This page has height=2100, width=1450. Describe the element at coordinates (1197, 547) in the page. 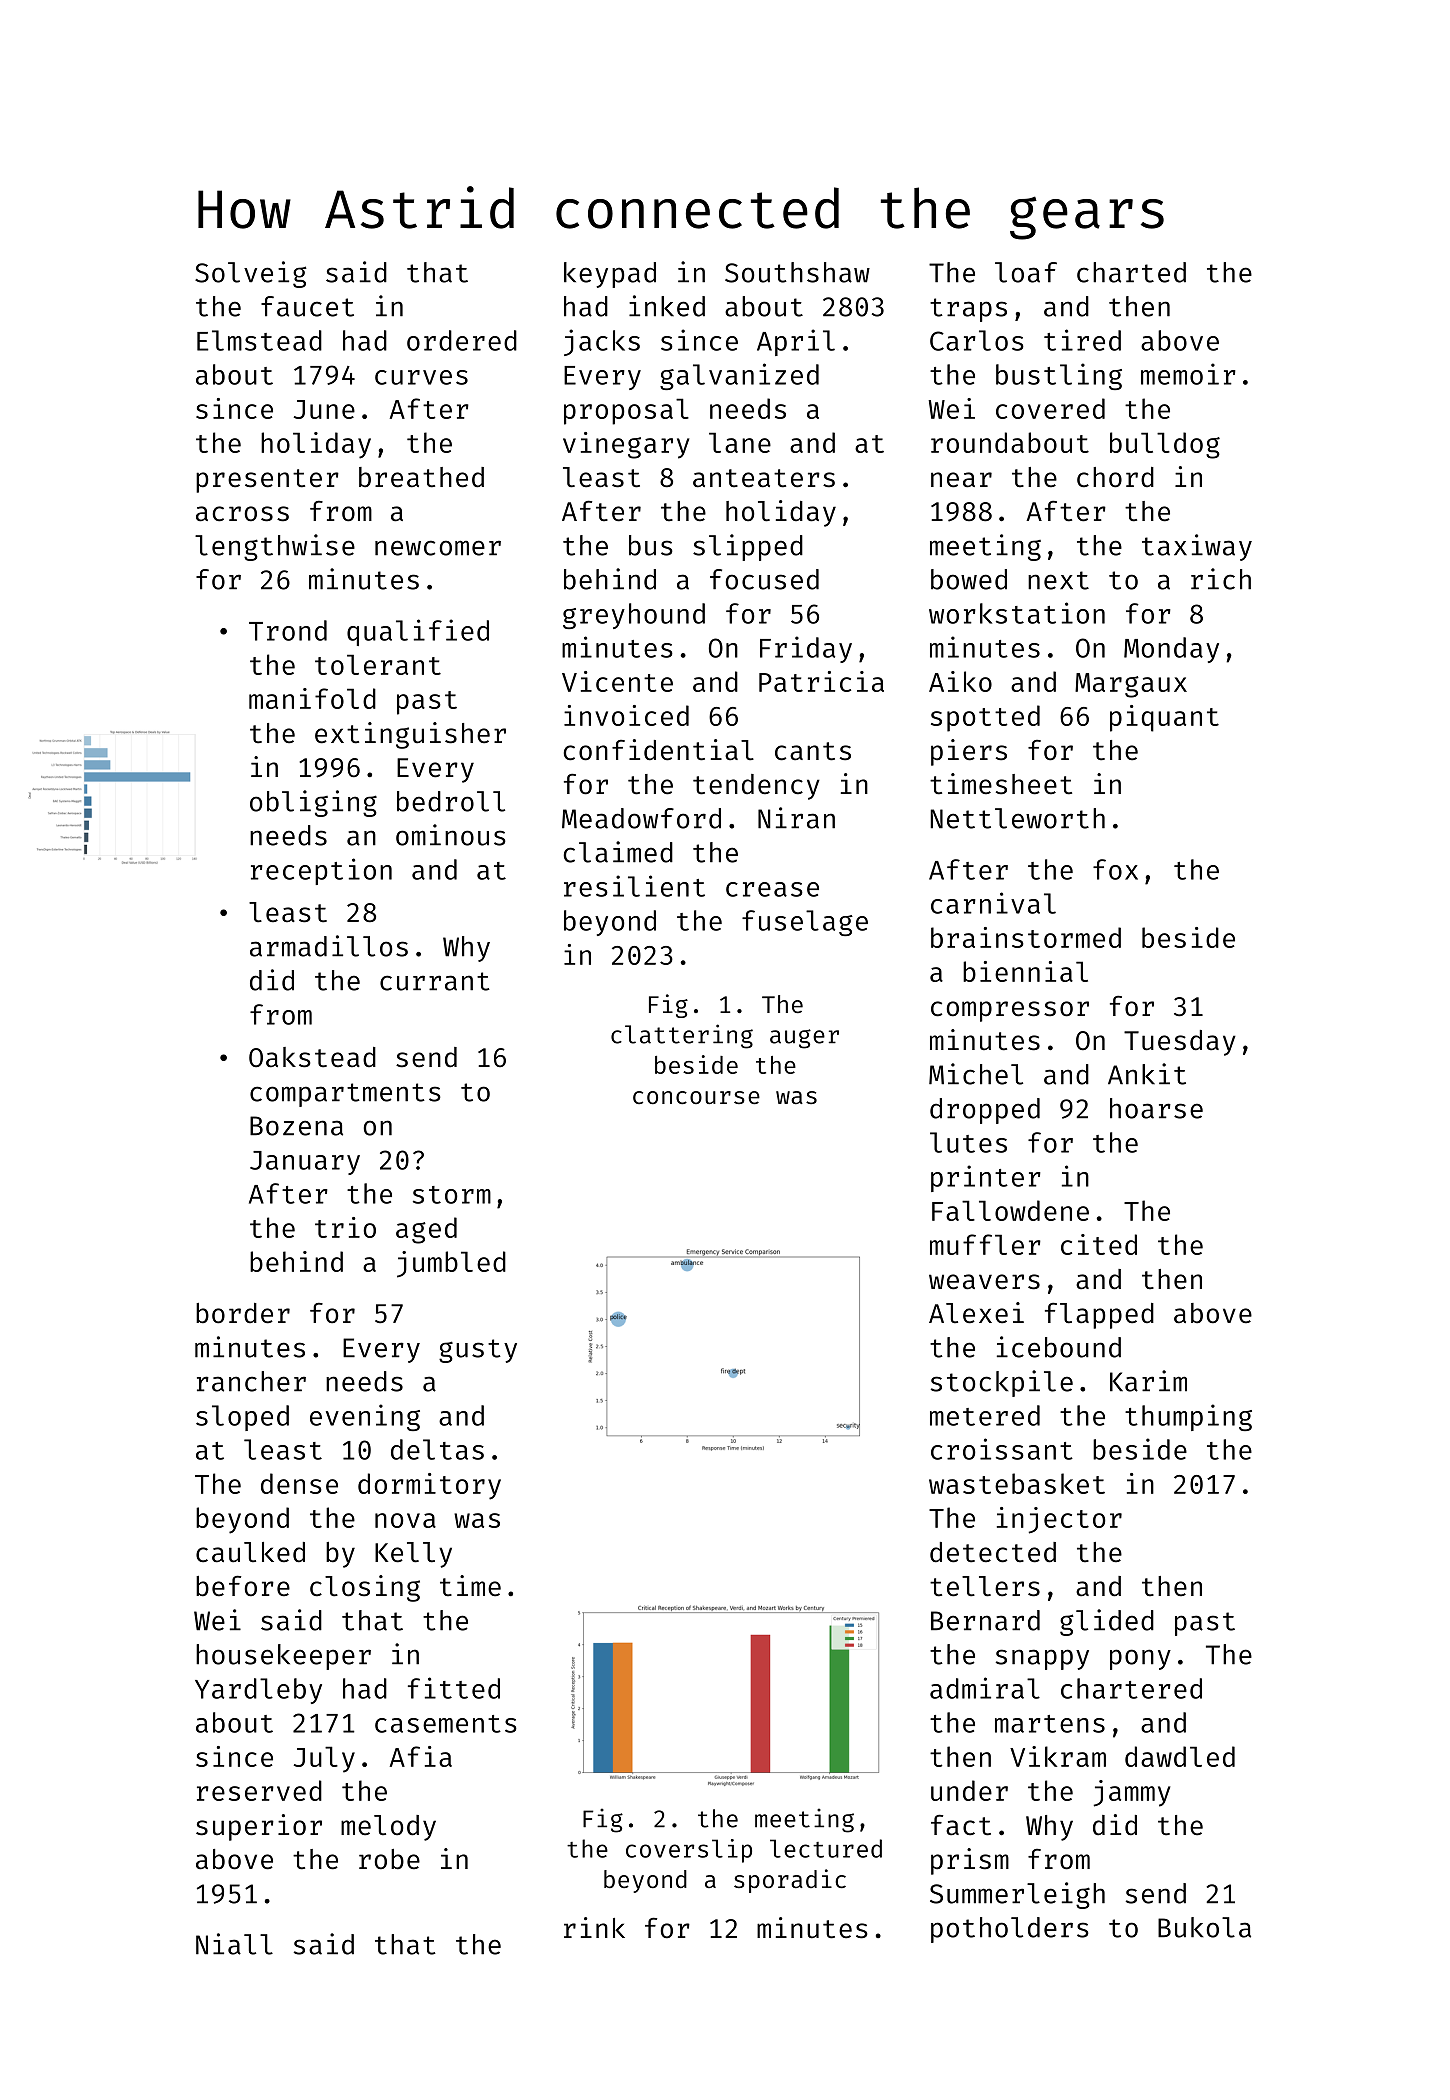

I see `taxiway` at that location.
